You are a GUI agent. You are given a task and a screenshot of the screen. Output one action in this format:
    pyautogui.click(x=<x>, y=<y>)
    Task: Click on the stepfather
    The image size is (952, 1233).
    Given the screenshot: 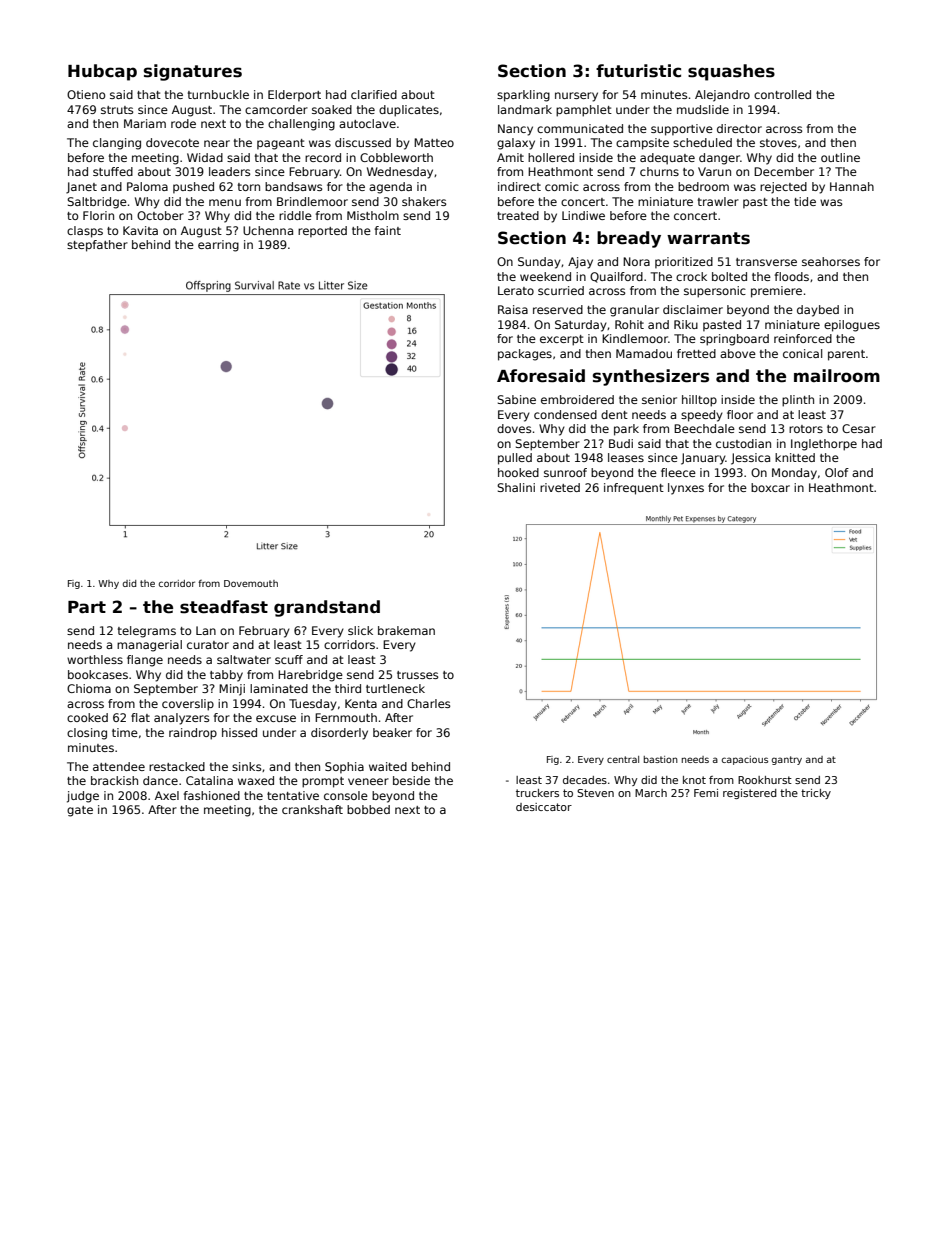 What is the action you would take?
    pyautogui.click(x=97, y=246)
